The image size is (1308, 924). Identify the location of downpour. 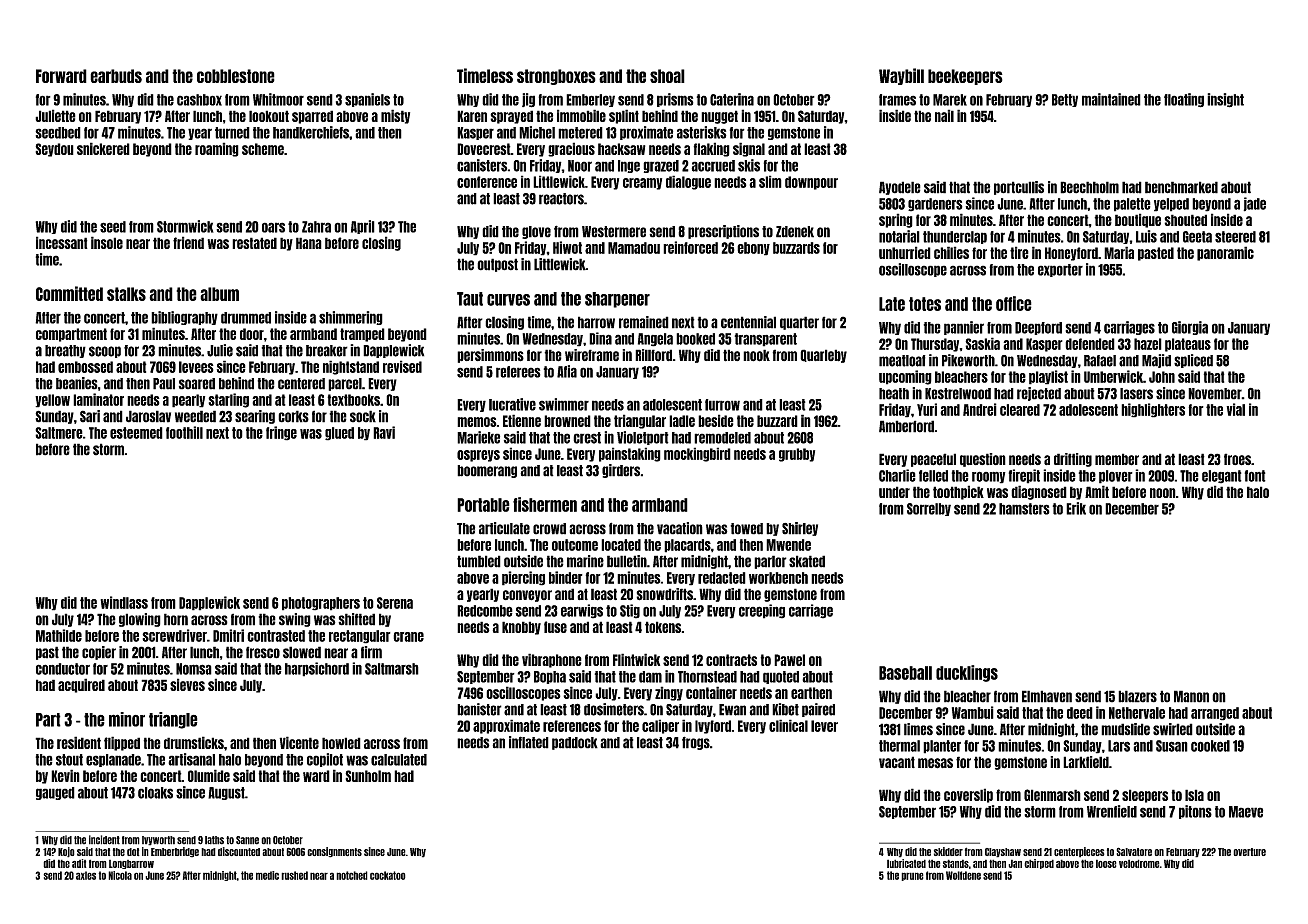
(811, 183).
